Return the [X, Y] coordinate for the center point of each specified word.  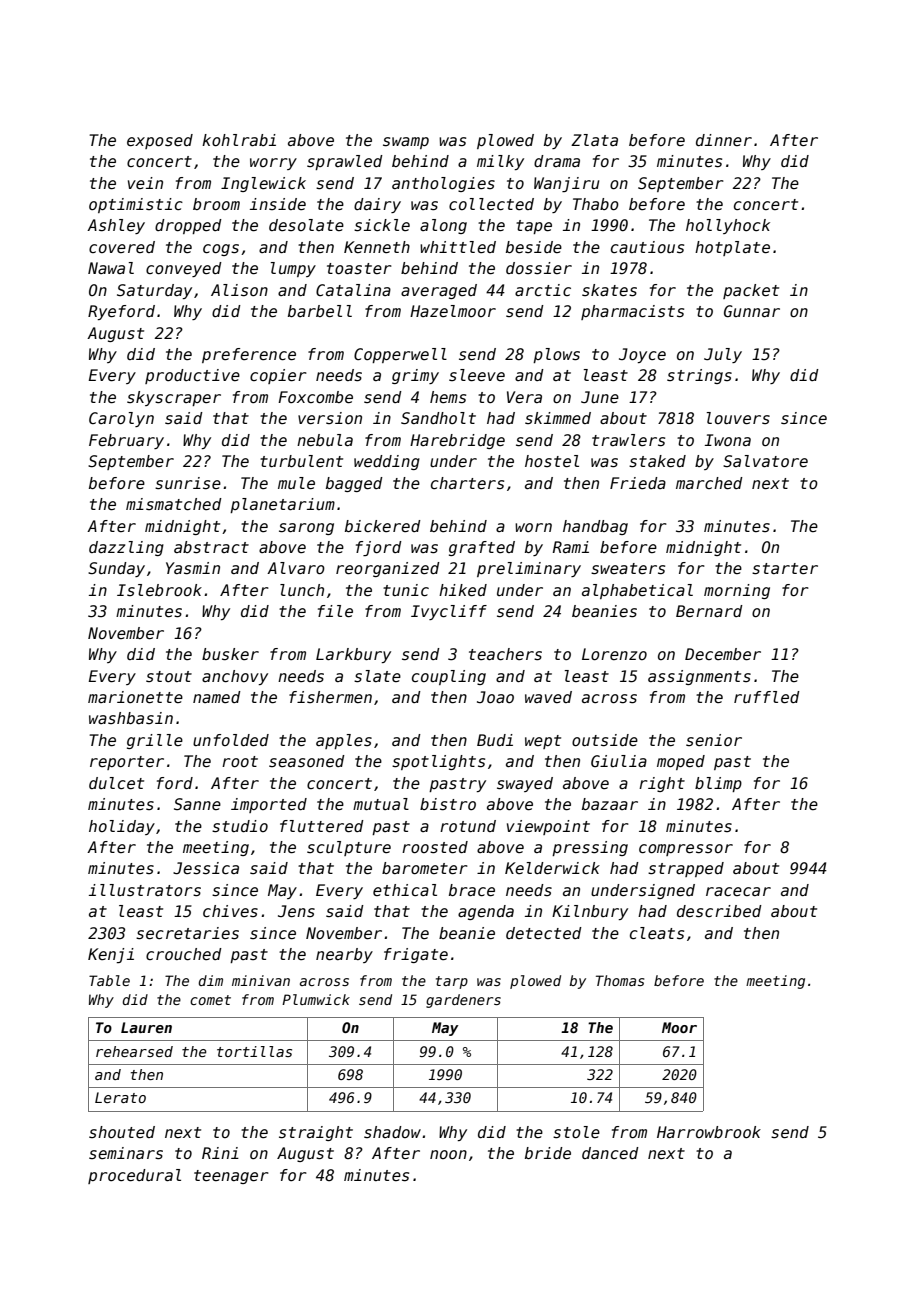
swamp [406, 143]
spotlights [438, 762]
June [600, 397]
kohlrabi [239, 140]
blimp [718, 784]
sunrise [188, 483]
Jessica [206, 868]
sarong [306, 529]
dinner [724, 140]
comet [210, 1000]
